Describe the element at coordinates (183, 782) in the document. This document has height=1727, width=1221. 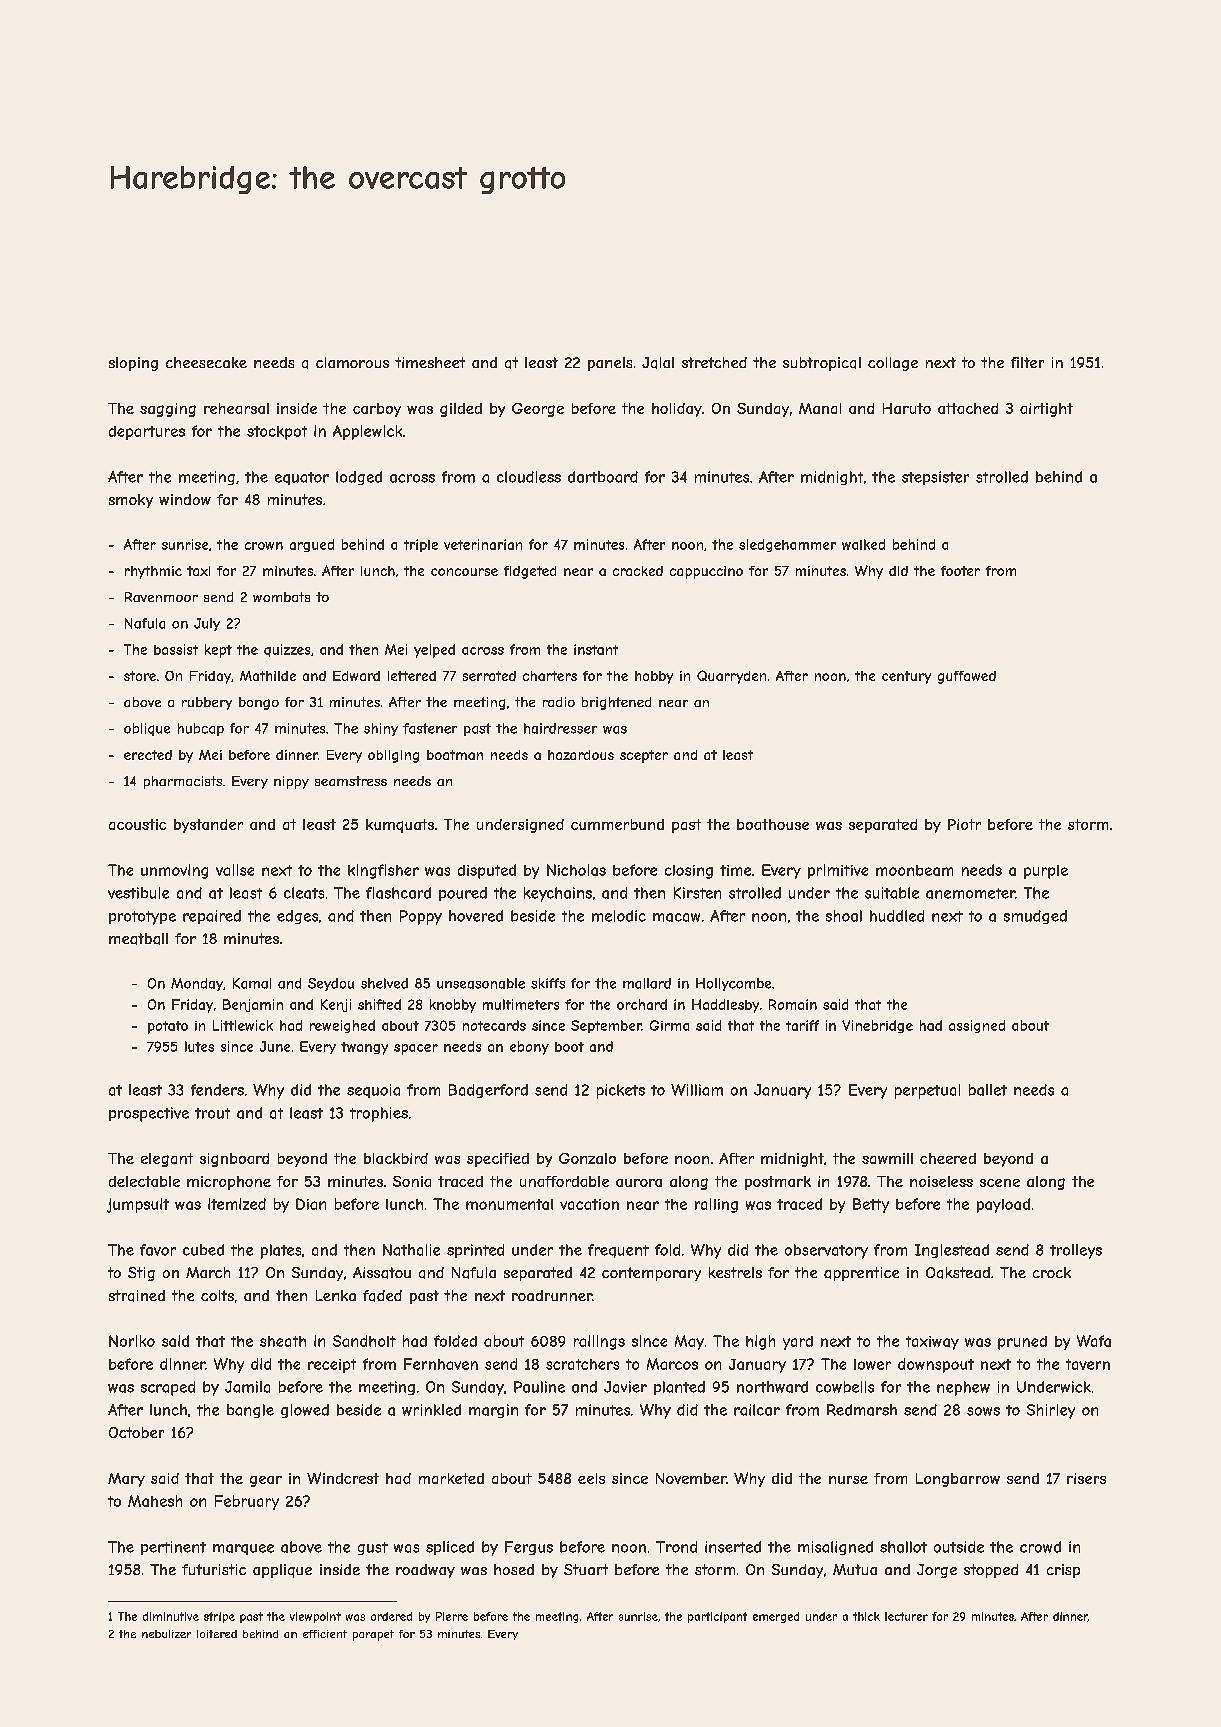
I see `pharmacists` at that location.
